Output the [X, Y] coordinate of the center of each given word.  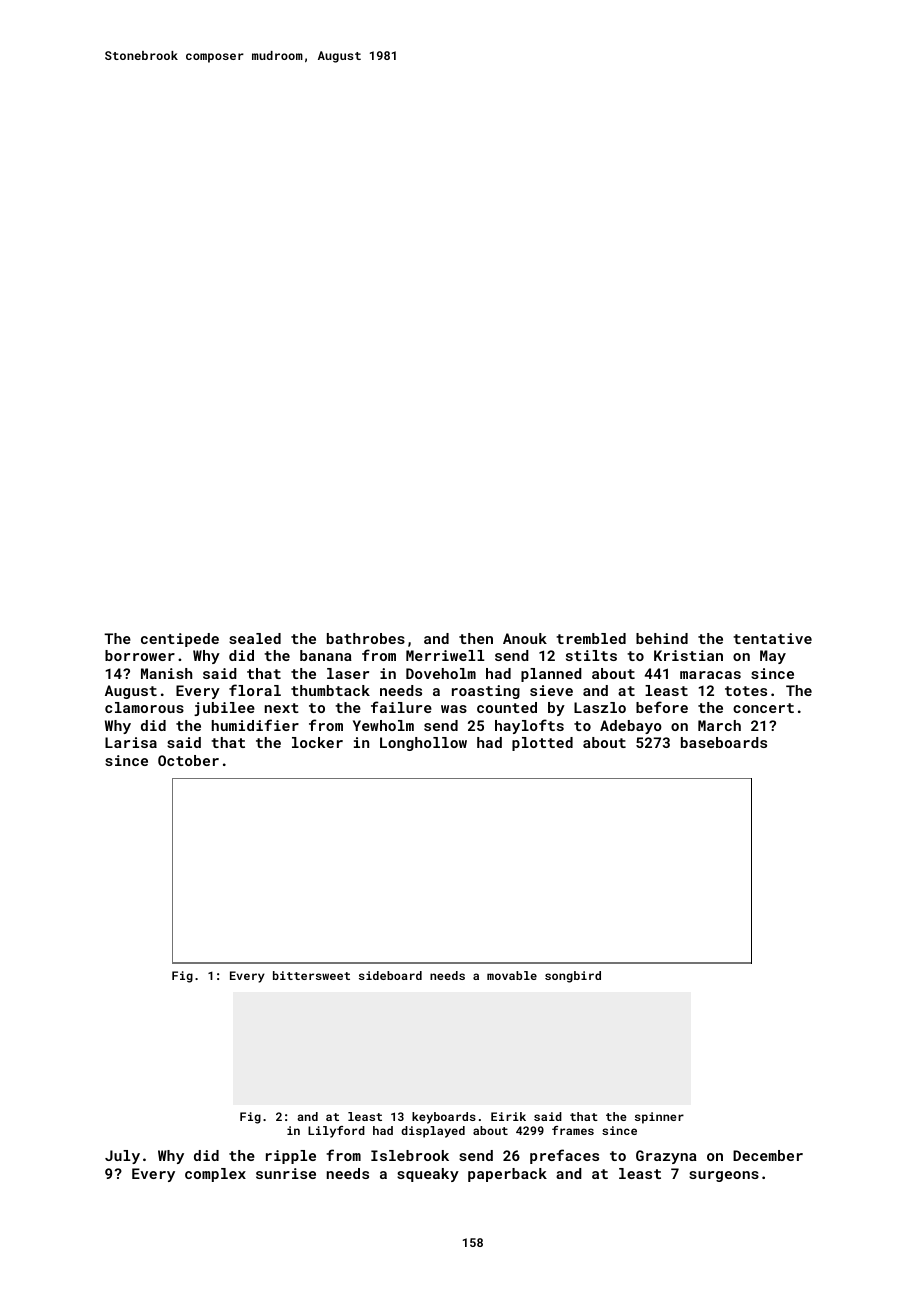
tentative [772, 638]
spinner [659, 1118]
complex [215, 1175]
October [188, 760]
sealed [255, 638]
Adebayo [631, 727]
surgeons [724, 1176]
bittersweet [311, 975]
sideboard [390, 975]
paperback [507, 1175]
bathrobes [366, 638]
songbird [573, 977]
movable [512, 975]
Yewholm [383, 725]
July [122, 1157]
